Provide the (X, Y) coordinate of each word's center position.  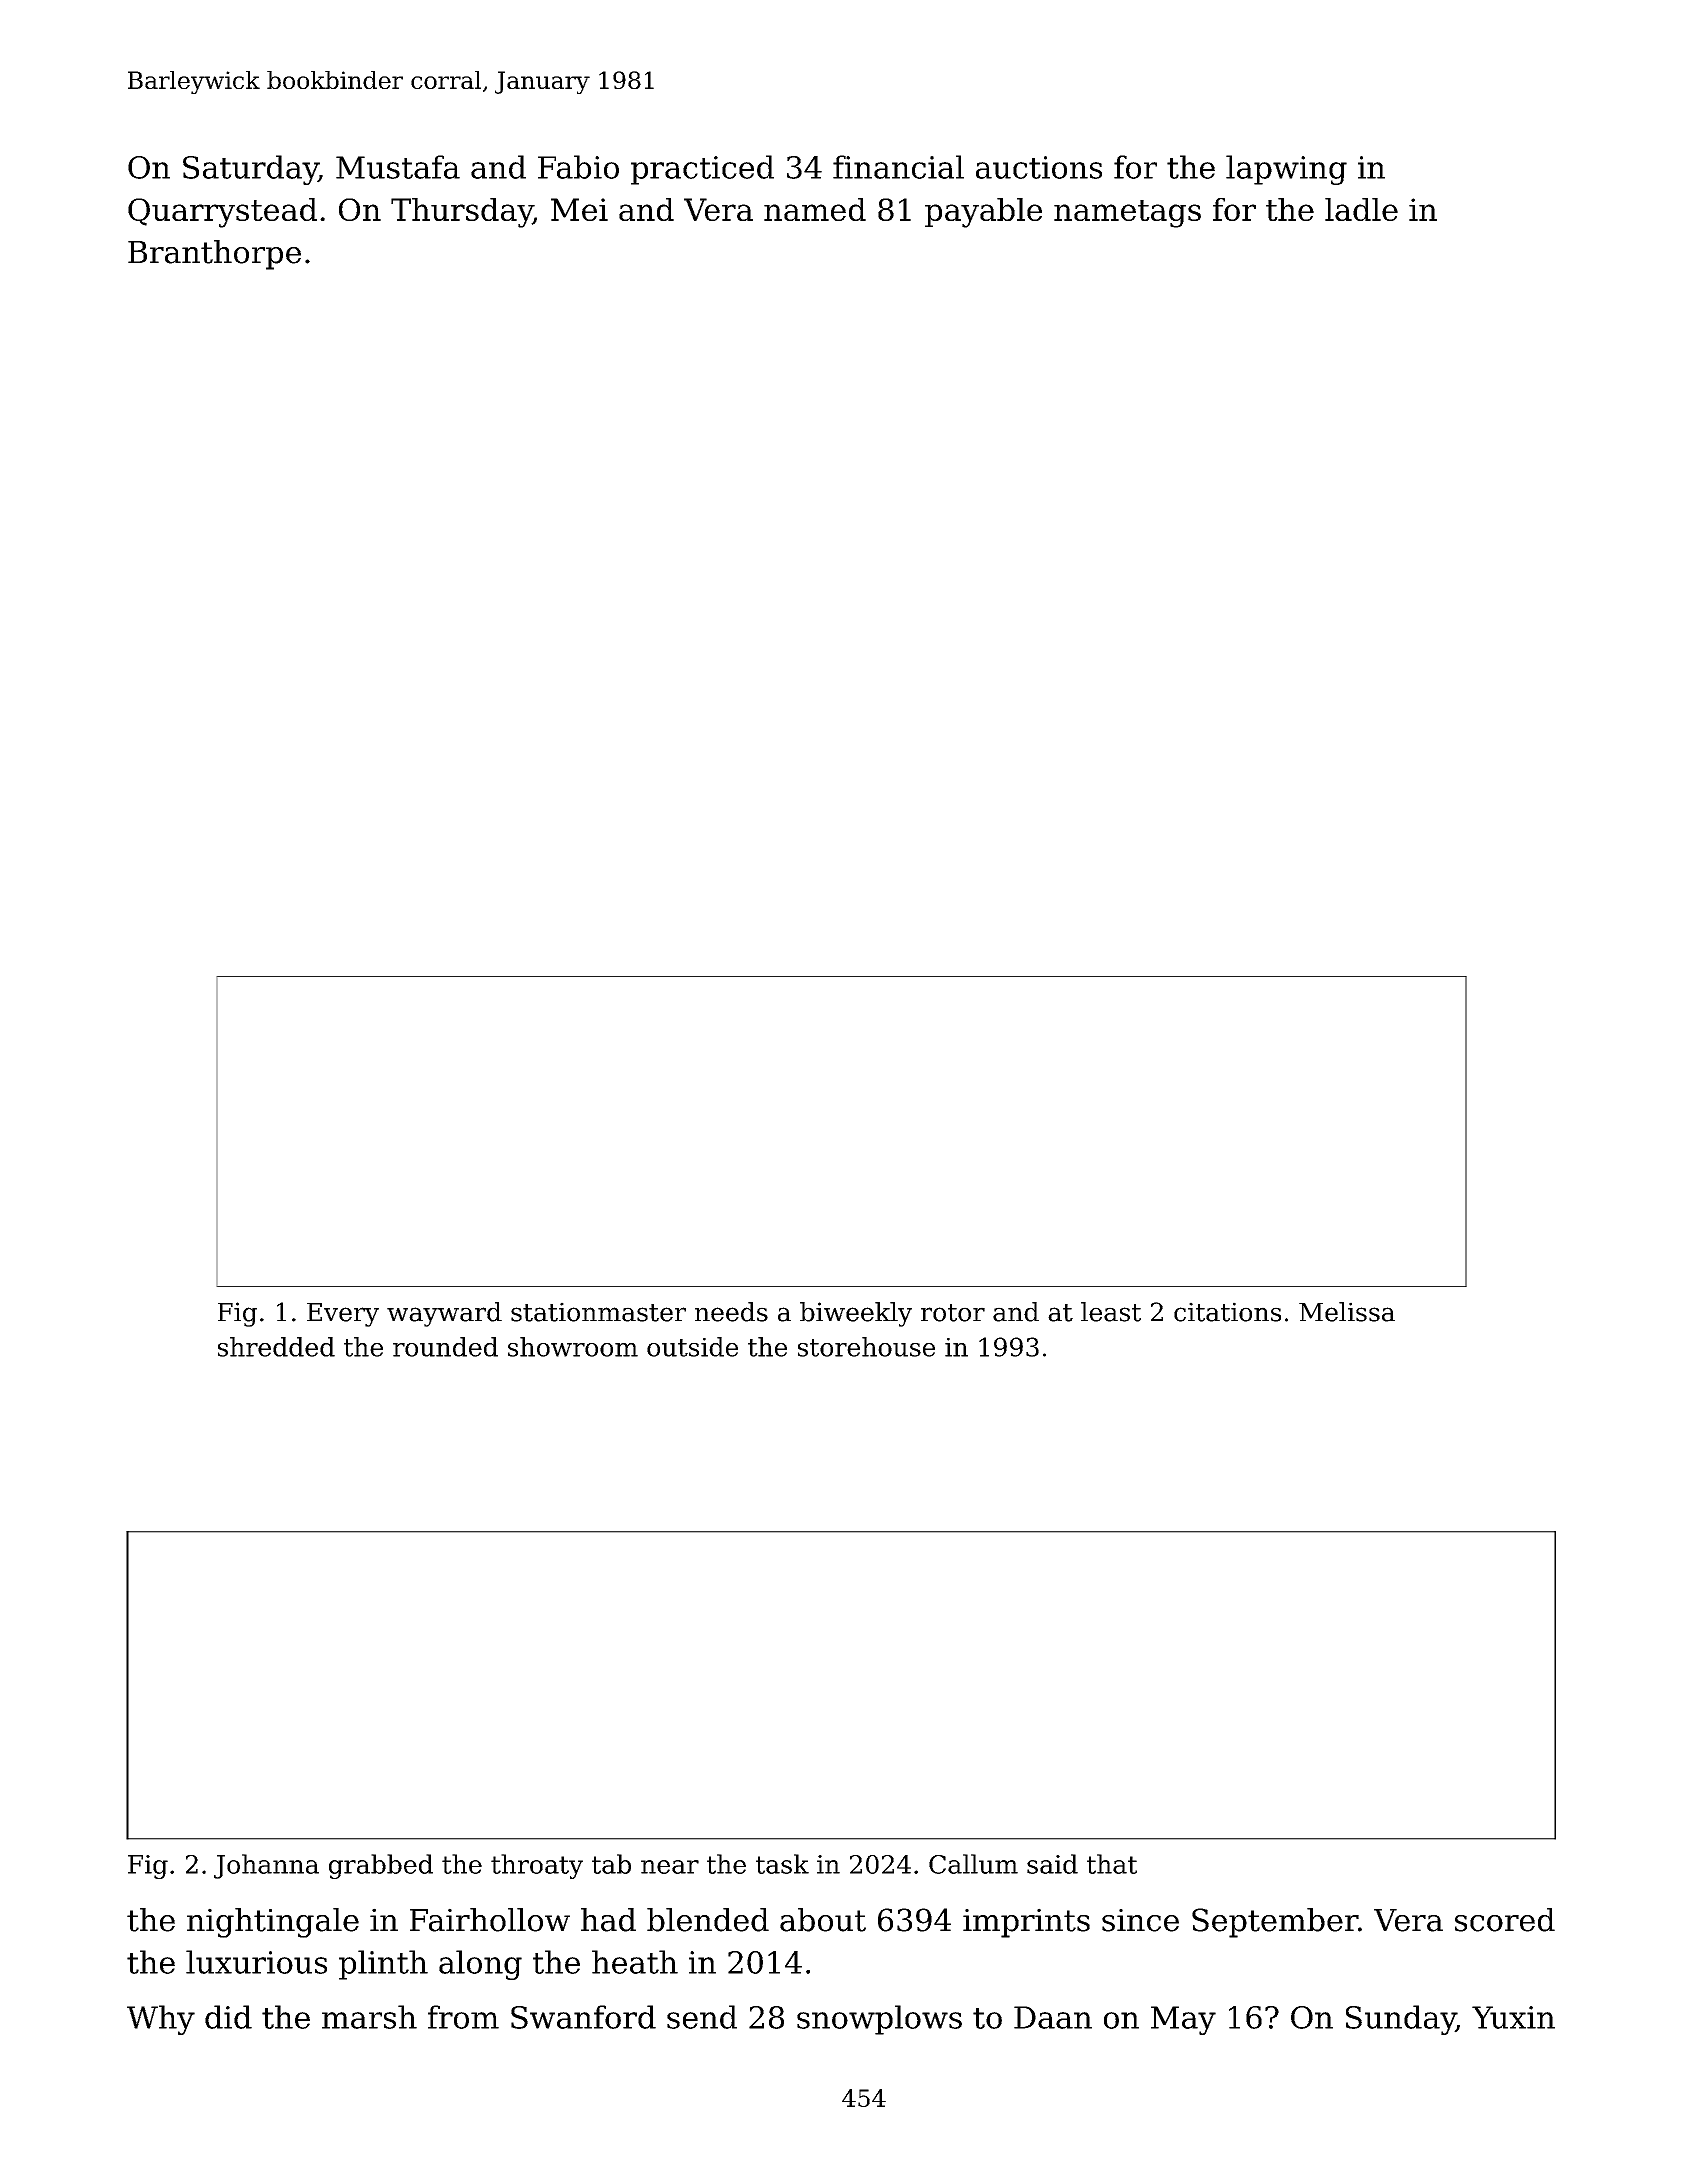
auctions (1039, 167)
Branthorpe (214, 255)
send (702, 2017)
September (1275, 1923)
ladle (1361, 209)
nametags (1127, 214)
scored (1505, 1920)
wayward (444, 1314)
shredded (276, 1347)
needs (731, 1312)
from (463, 2017)
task (782, 1864)
